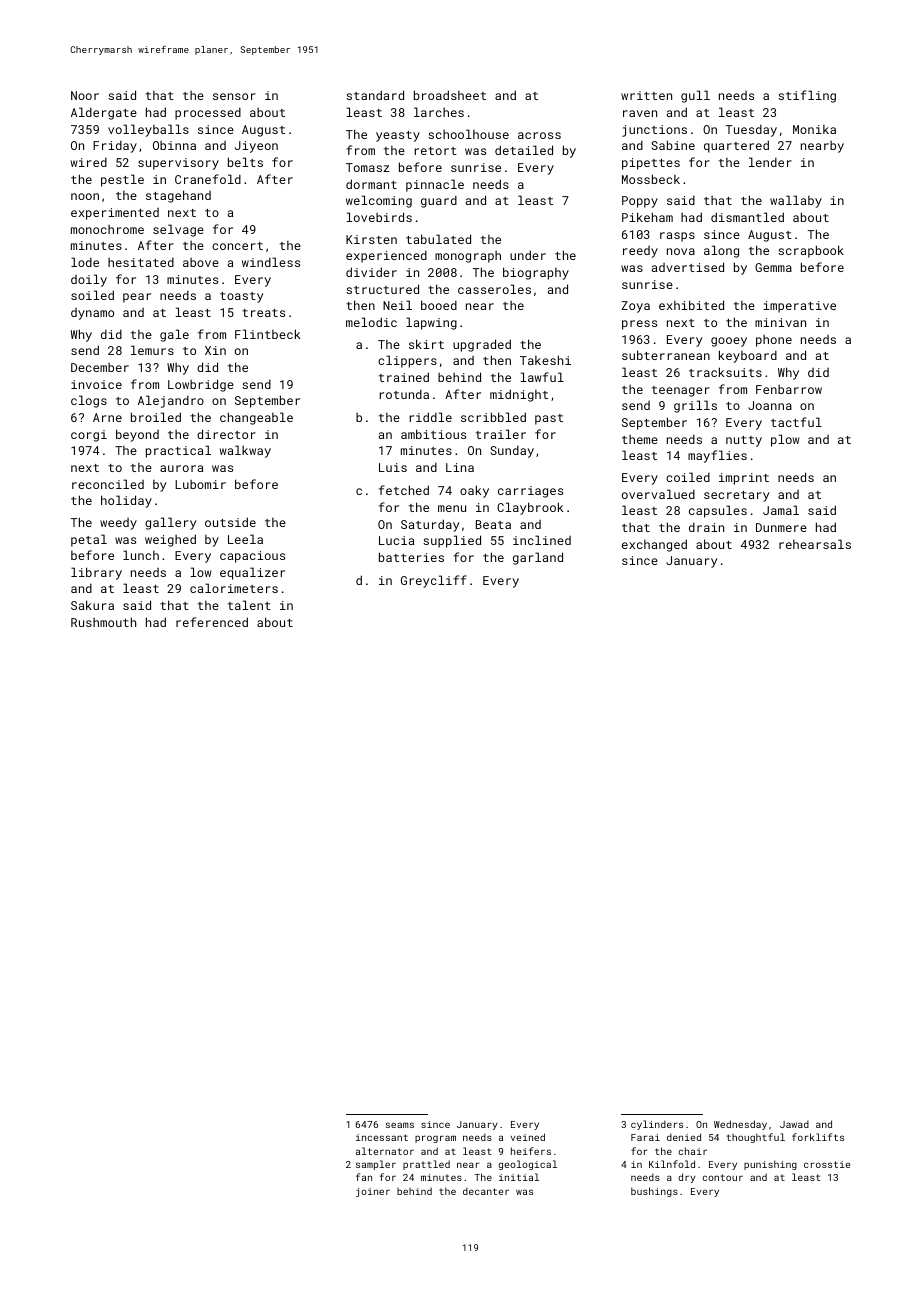 The image size is (924, 1308). I want to click on joiner, so click(373, 1192).
